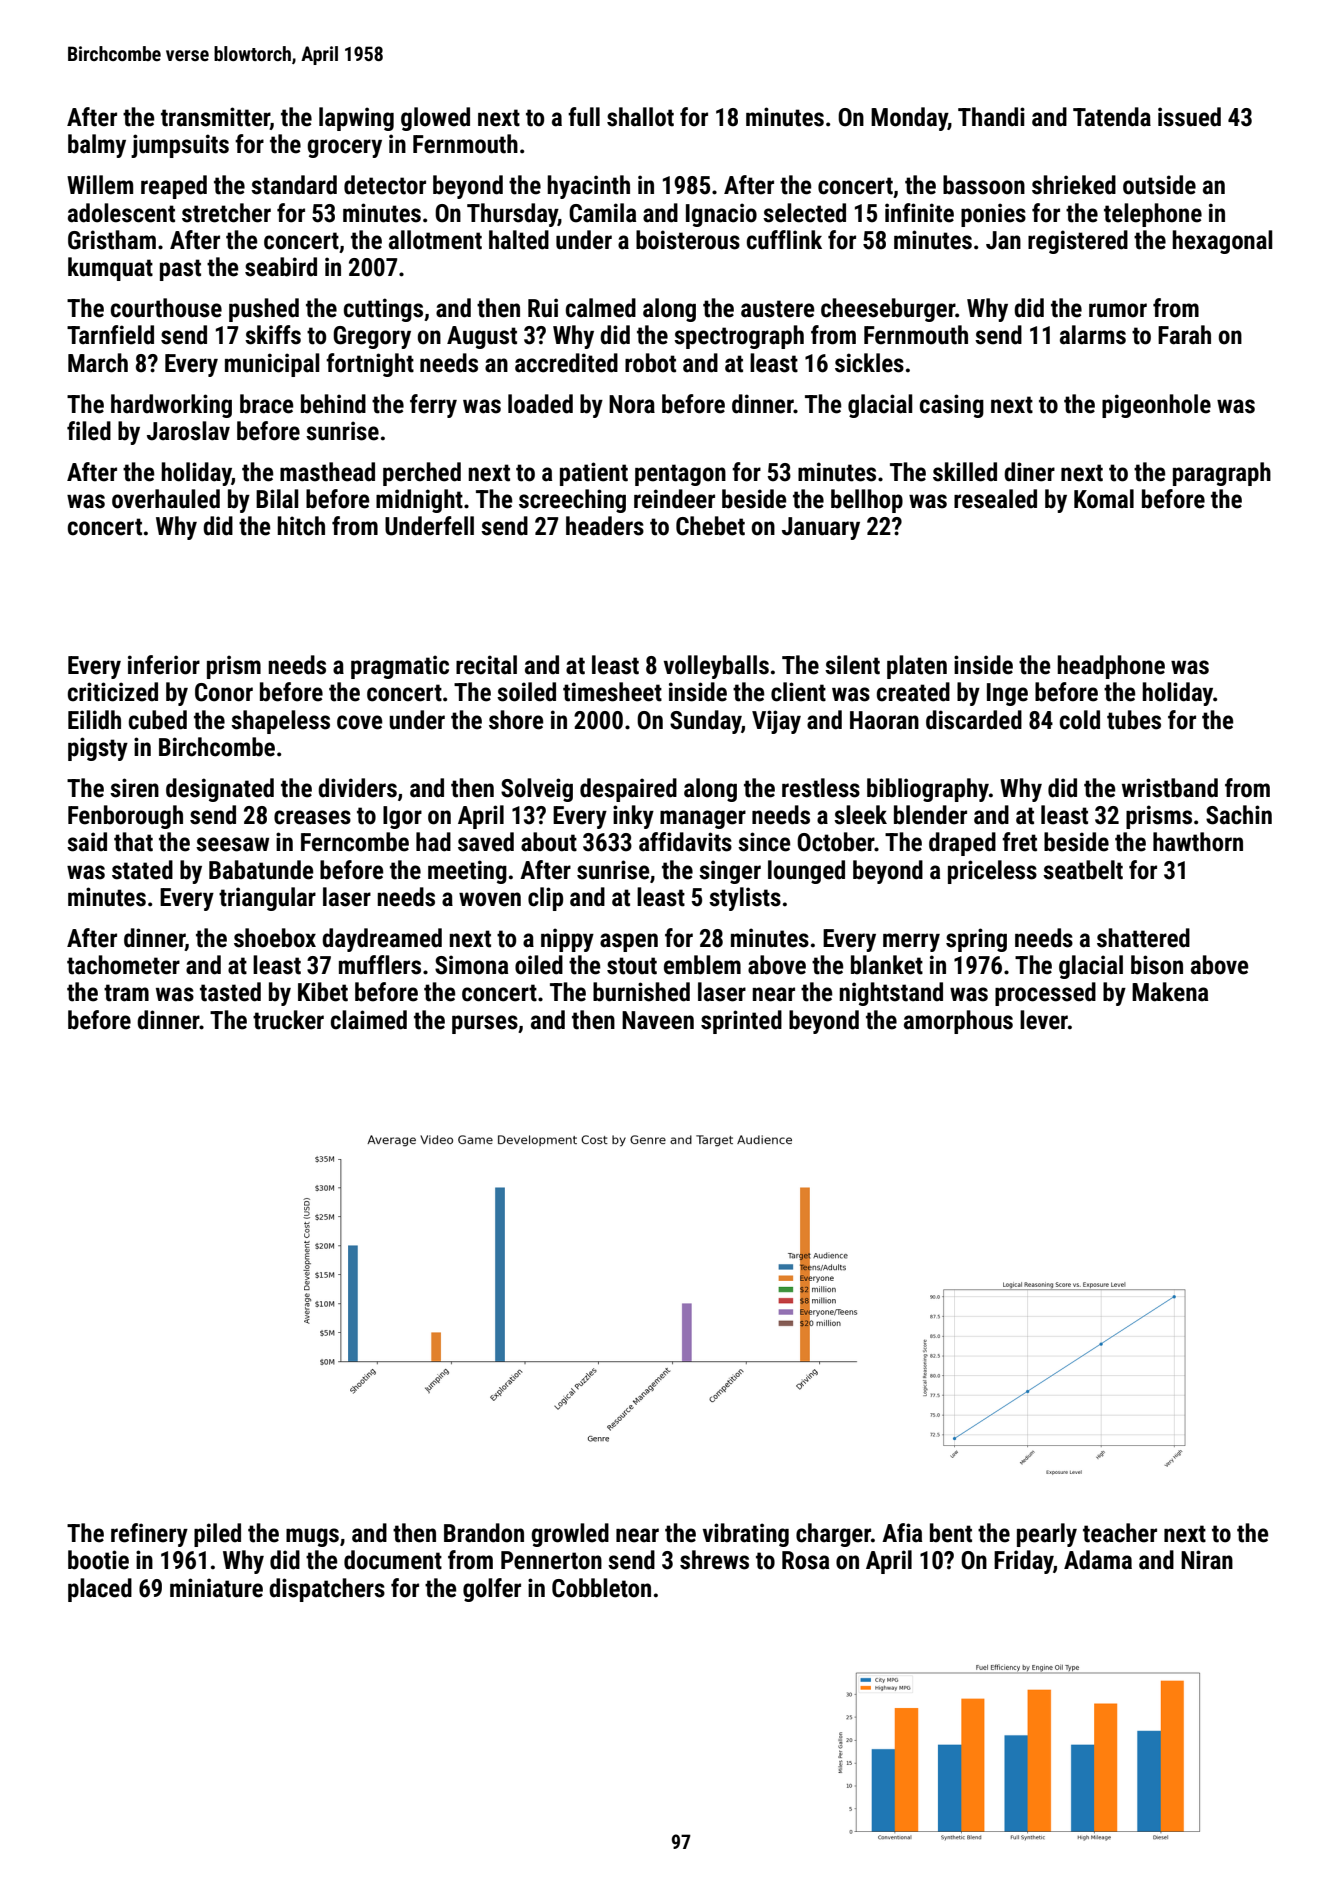 This document has height=1898, width=1342. What do you see at coordinates (98, 749) in the document?
I see `pigsty` at bounding box center [98, 749].
